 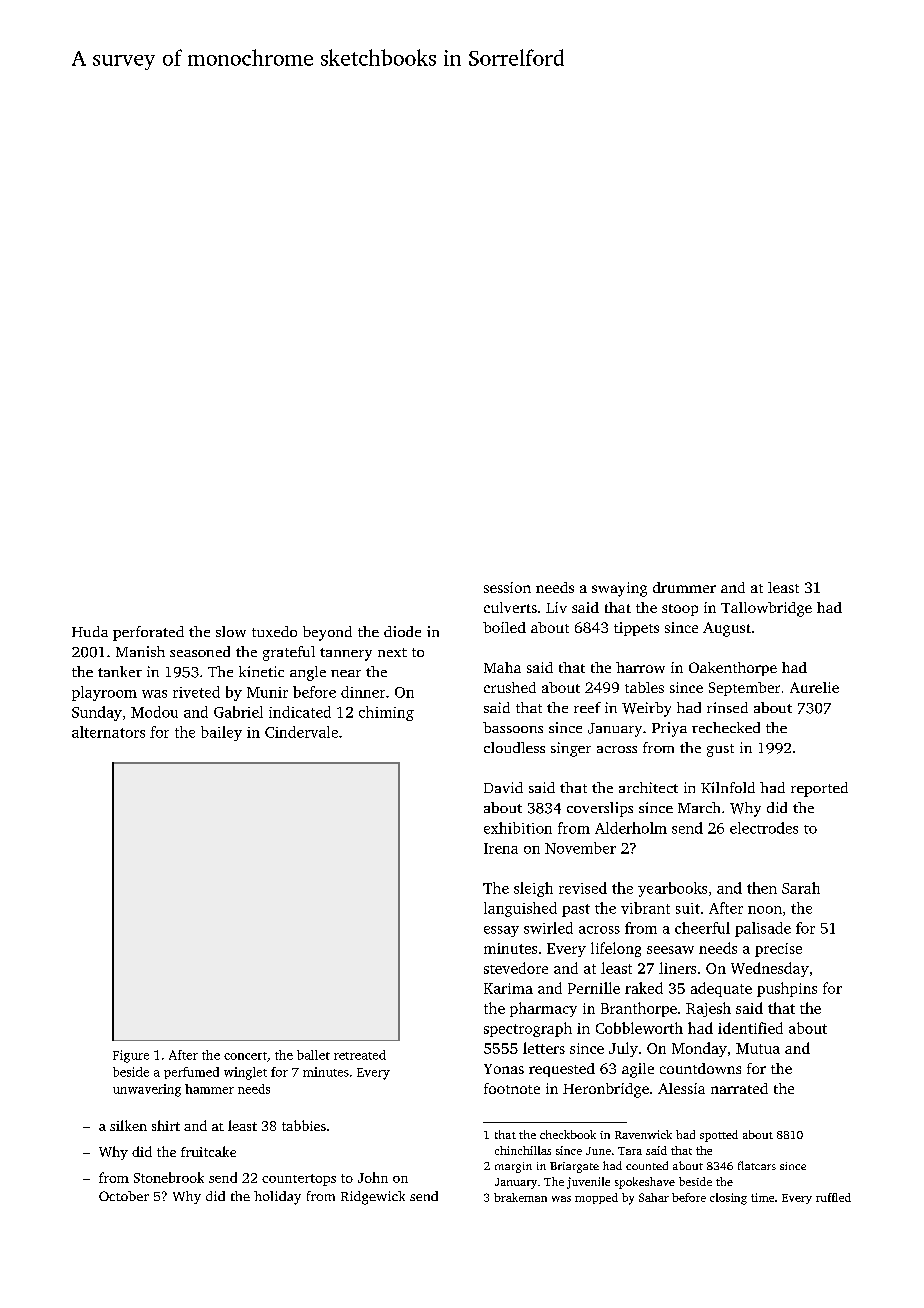 I want to click on alternators, so click(x=108, y=732).
